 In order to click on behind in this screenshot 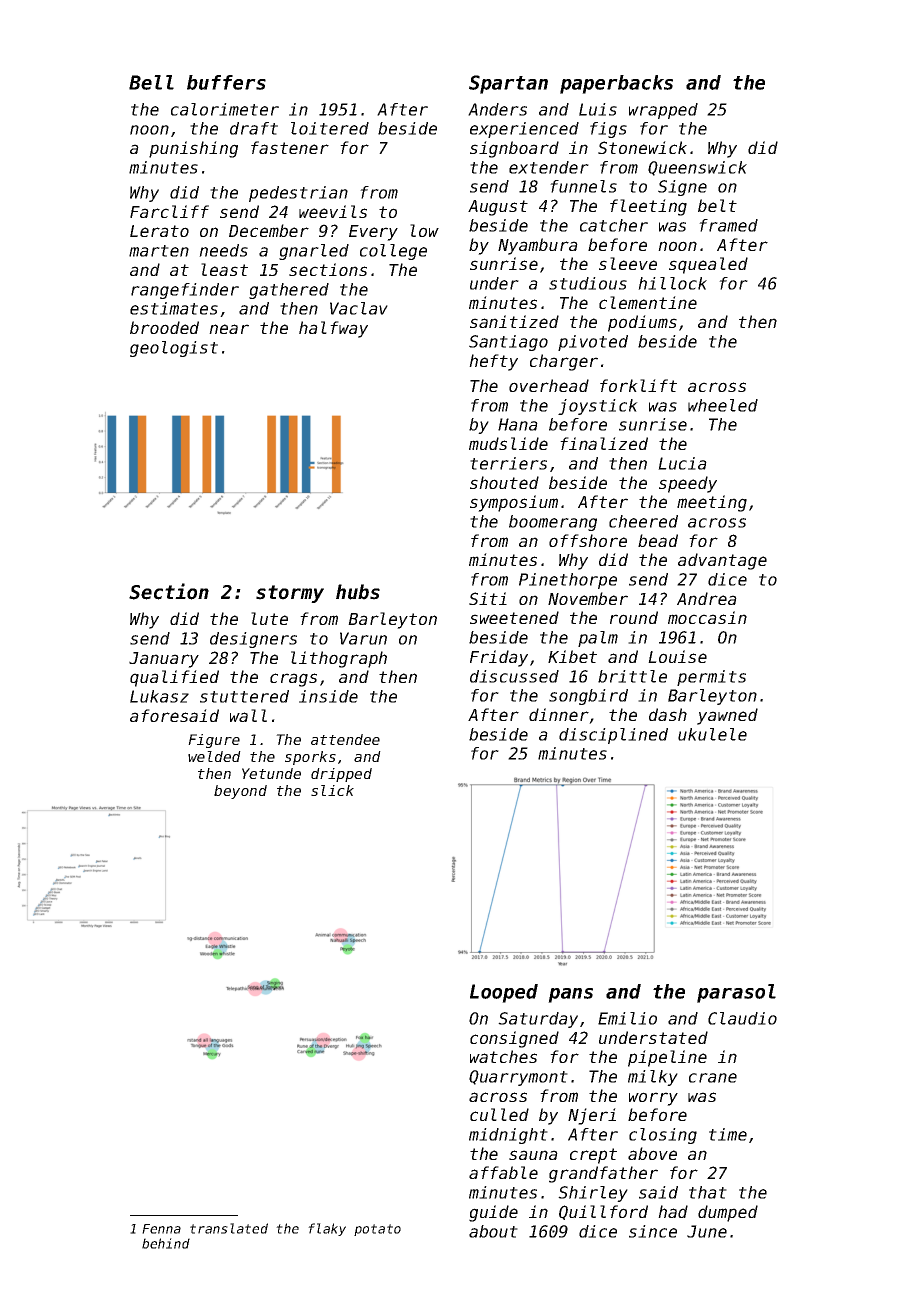, I will do `click(166, 1243)`.
